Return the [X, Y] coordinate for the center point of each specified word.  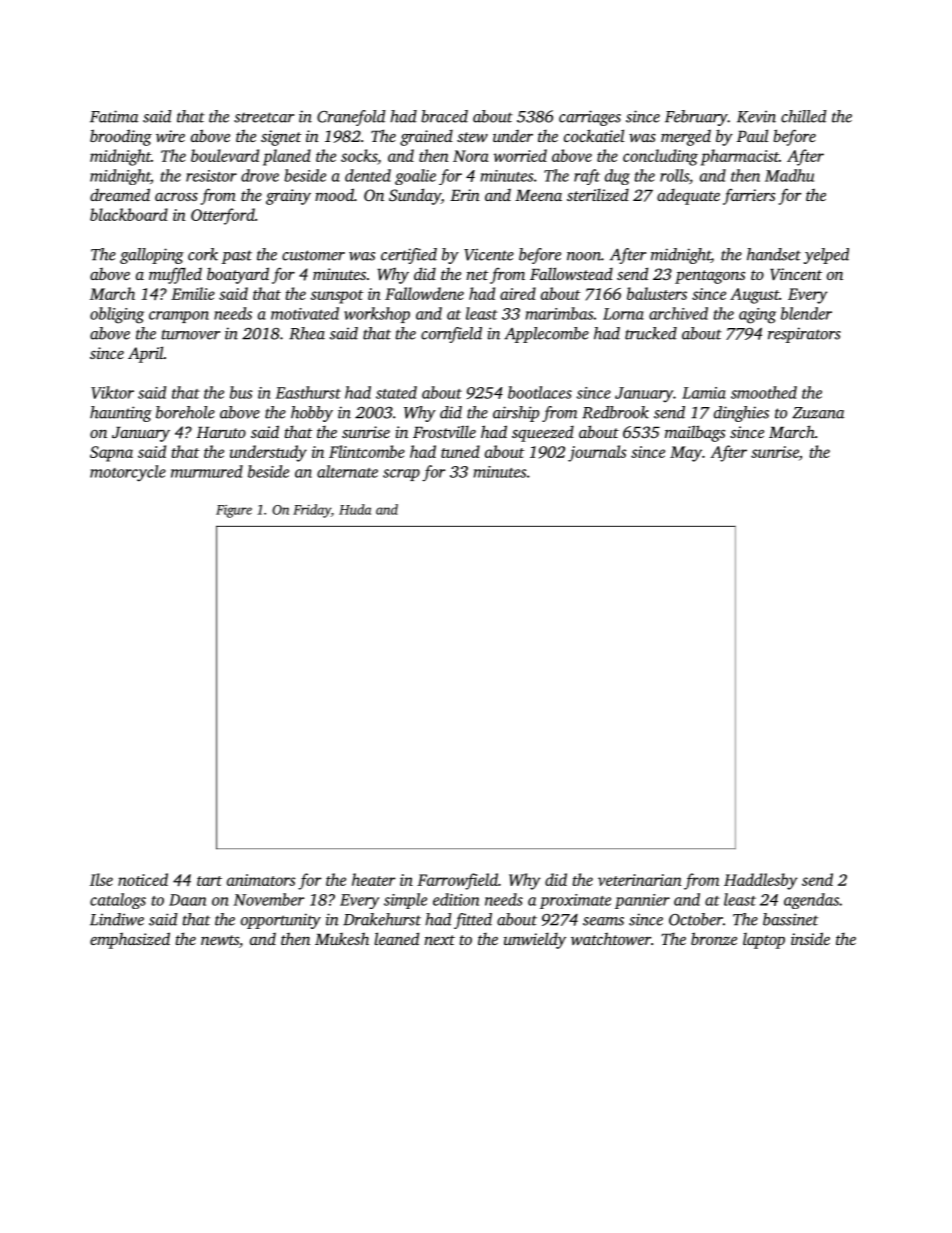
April [146, 354]
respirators [804, 335]
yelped [826, 256]
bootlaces [540, 392]
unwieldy [535, 941]
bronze [714, 938]
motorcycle [128, 473]
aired [518, 293]
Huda [355, 509]
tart [209, 881]
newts [220, 940]
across [176, 197]
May [686, 454]
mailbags [695, 433]
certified [409, 256]
